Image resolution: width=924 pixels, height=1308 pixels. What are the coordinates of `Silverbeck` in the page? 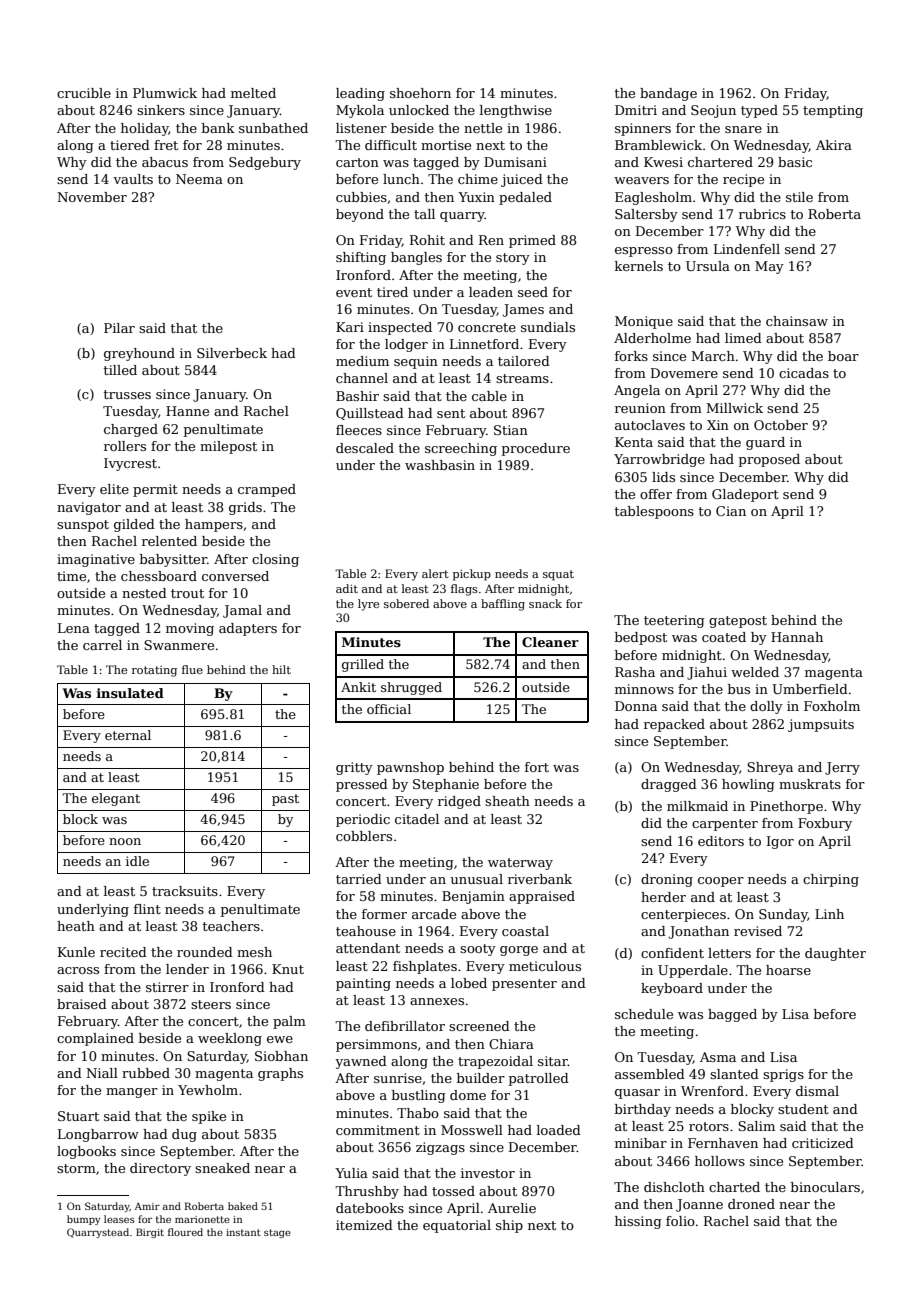 It's located at (232, 353).
